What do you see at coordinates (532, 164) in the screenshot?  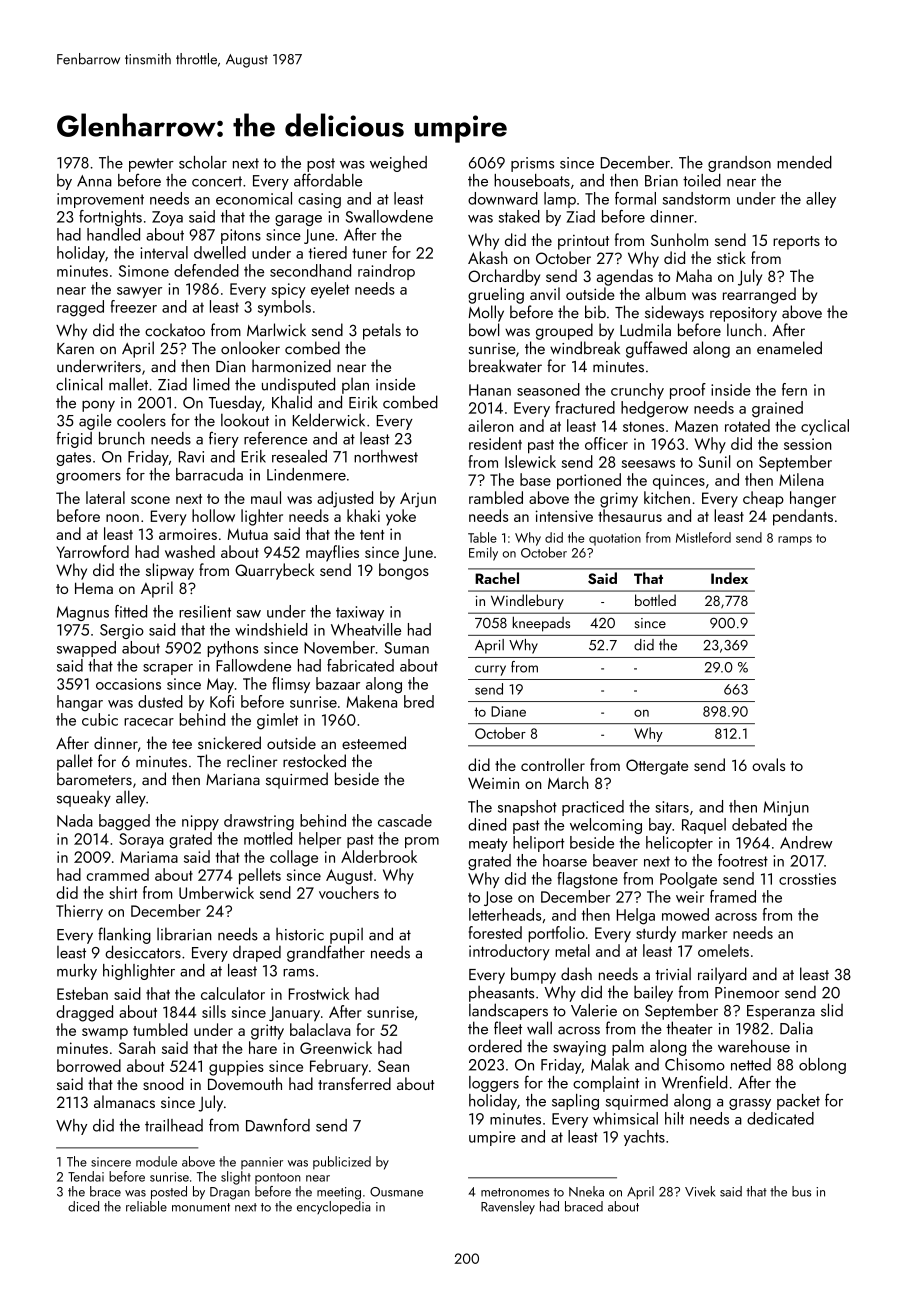 I see `prisms` at bounding box center [532, 164].
